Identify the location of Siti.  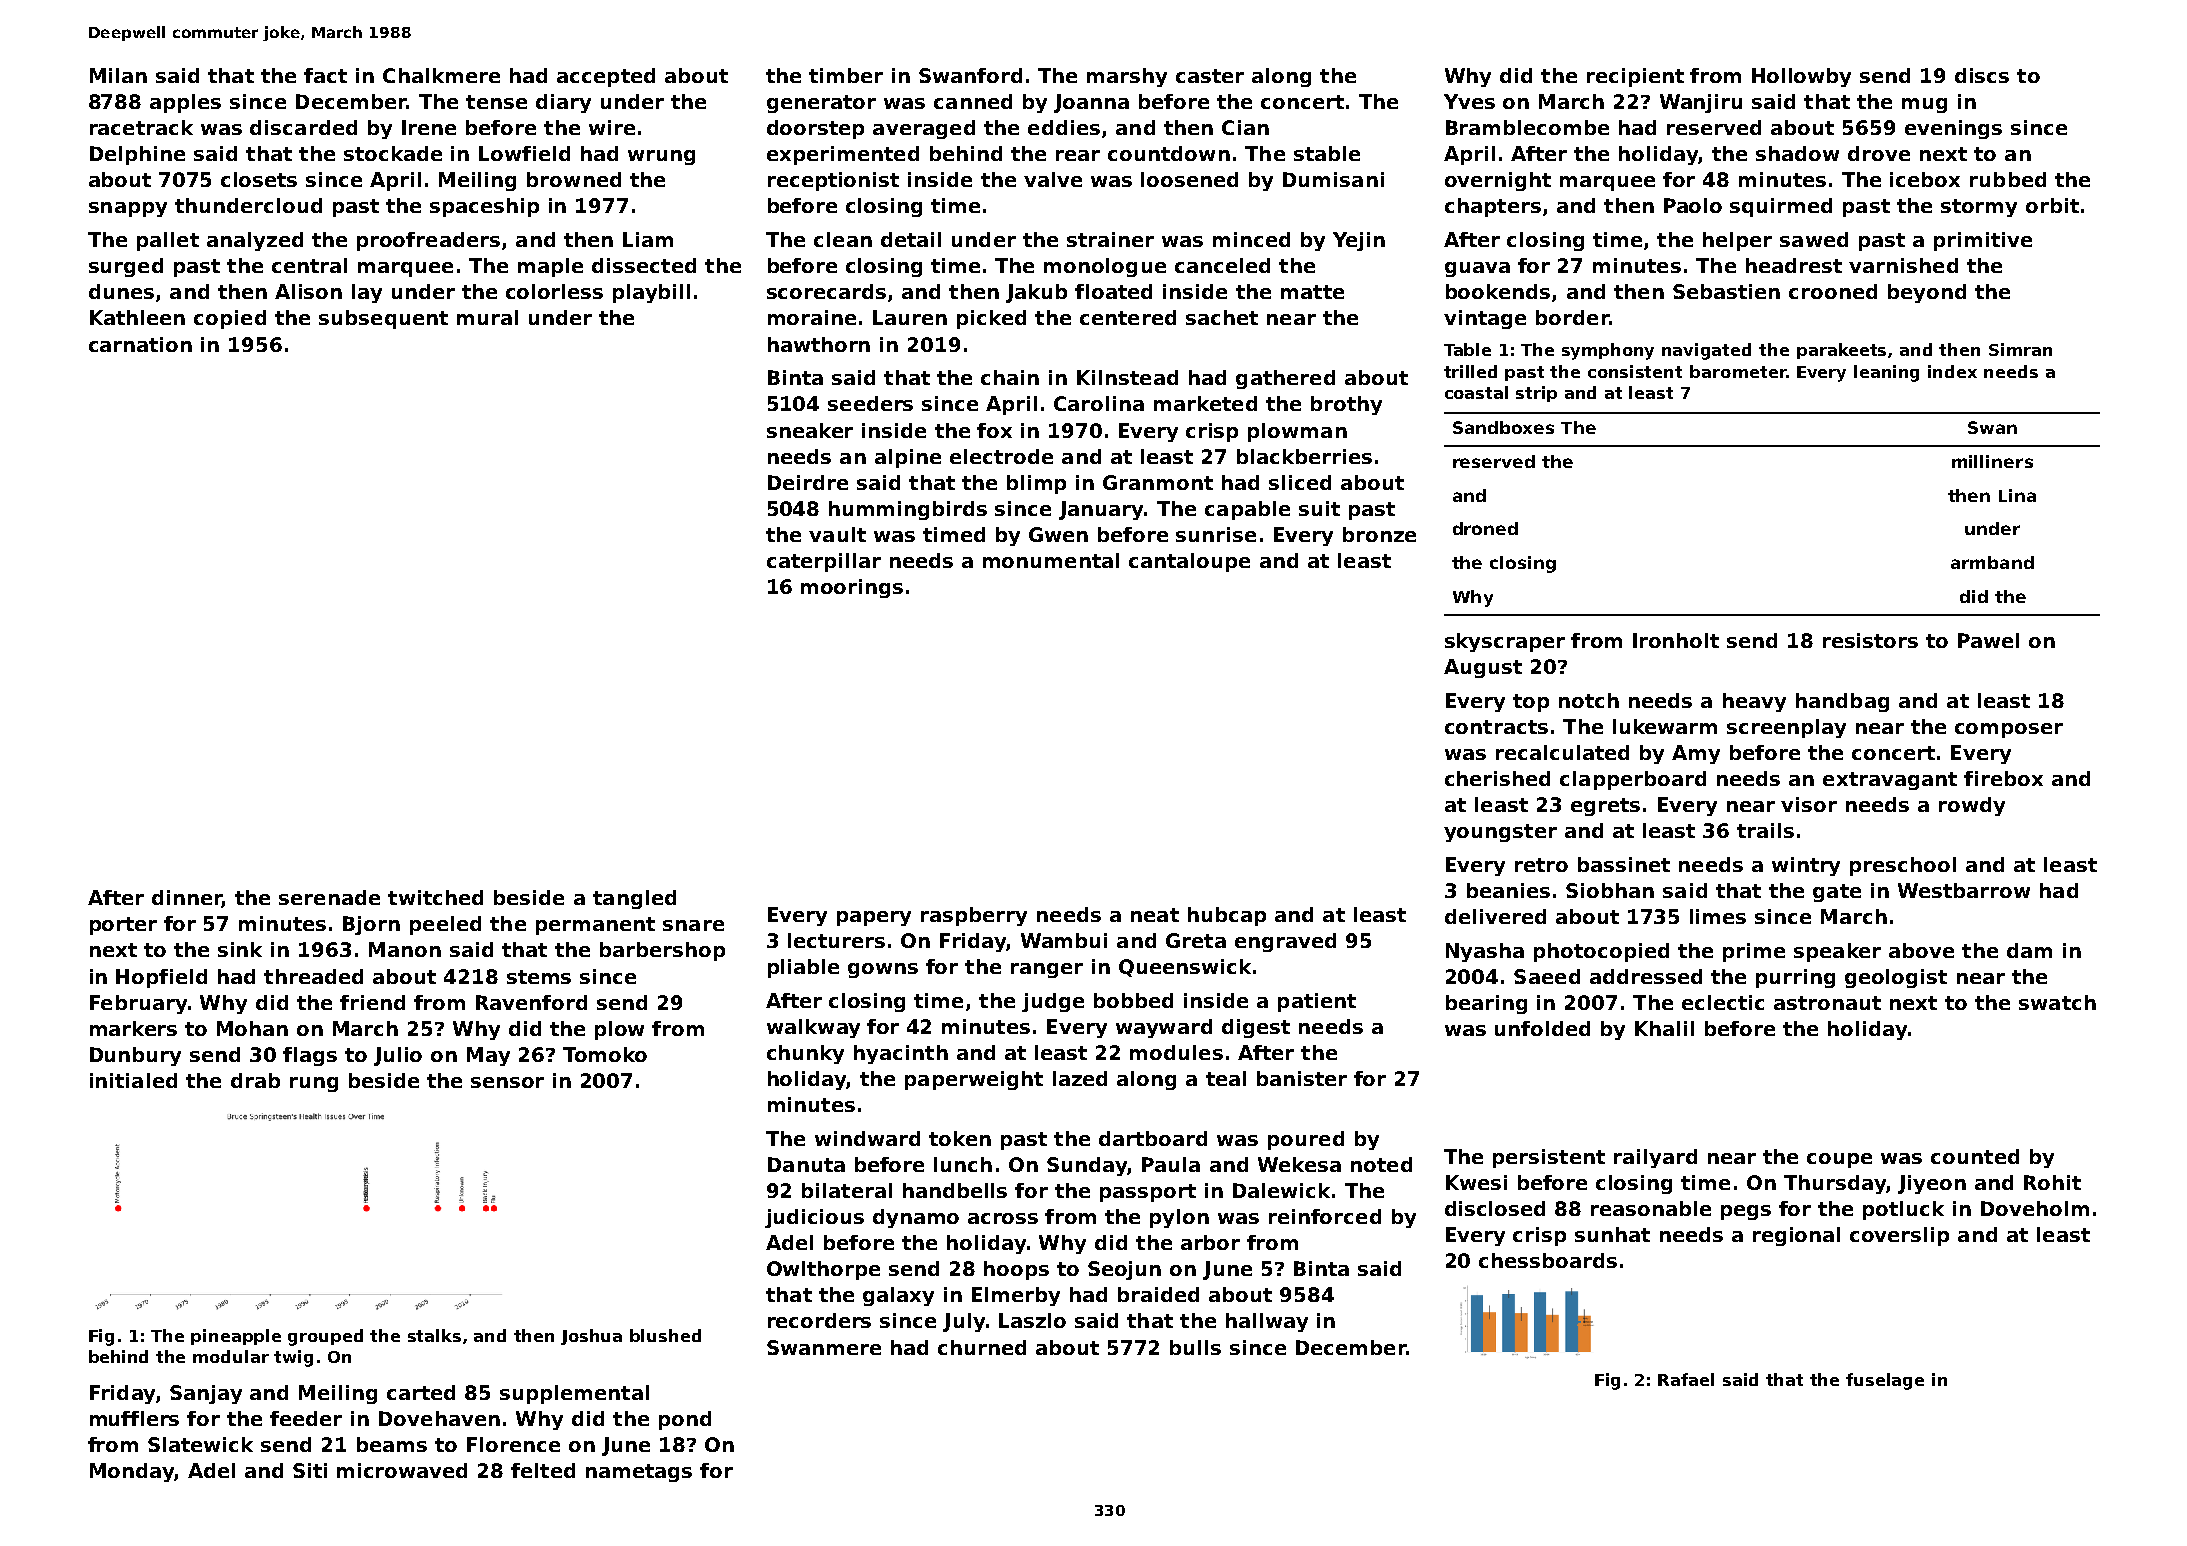
(310, 1470).
